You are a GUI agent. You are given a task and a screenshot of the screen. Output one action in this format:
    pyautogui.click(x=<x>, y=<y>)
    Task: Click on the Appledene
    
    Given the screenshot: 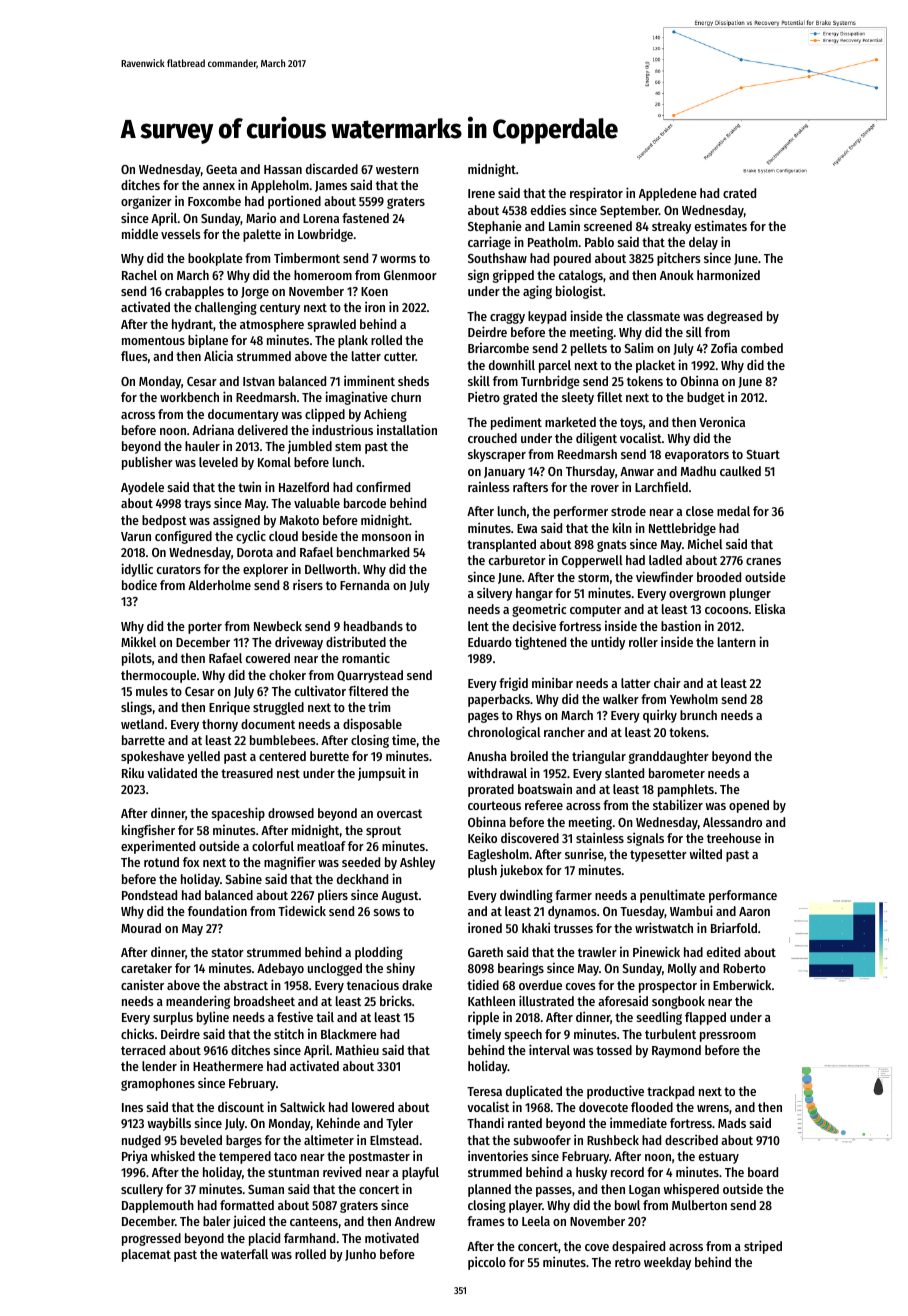 What is the action you would take?
    pyautogui.click(x=668, y=194)
